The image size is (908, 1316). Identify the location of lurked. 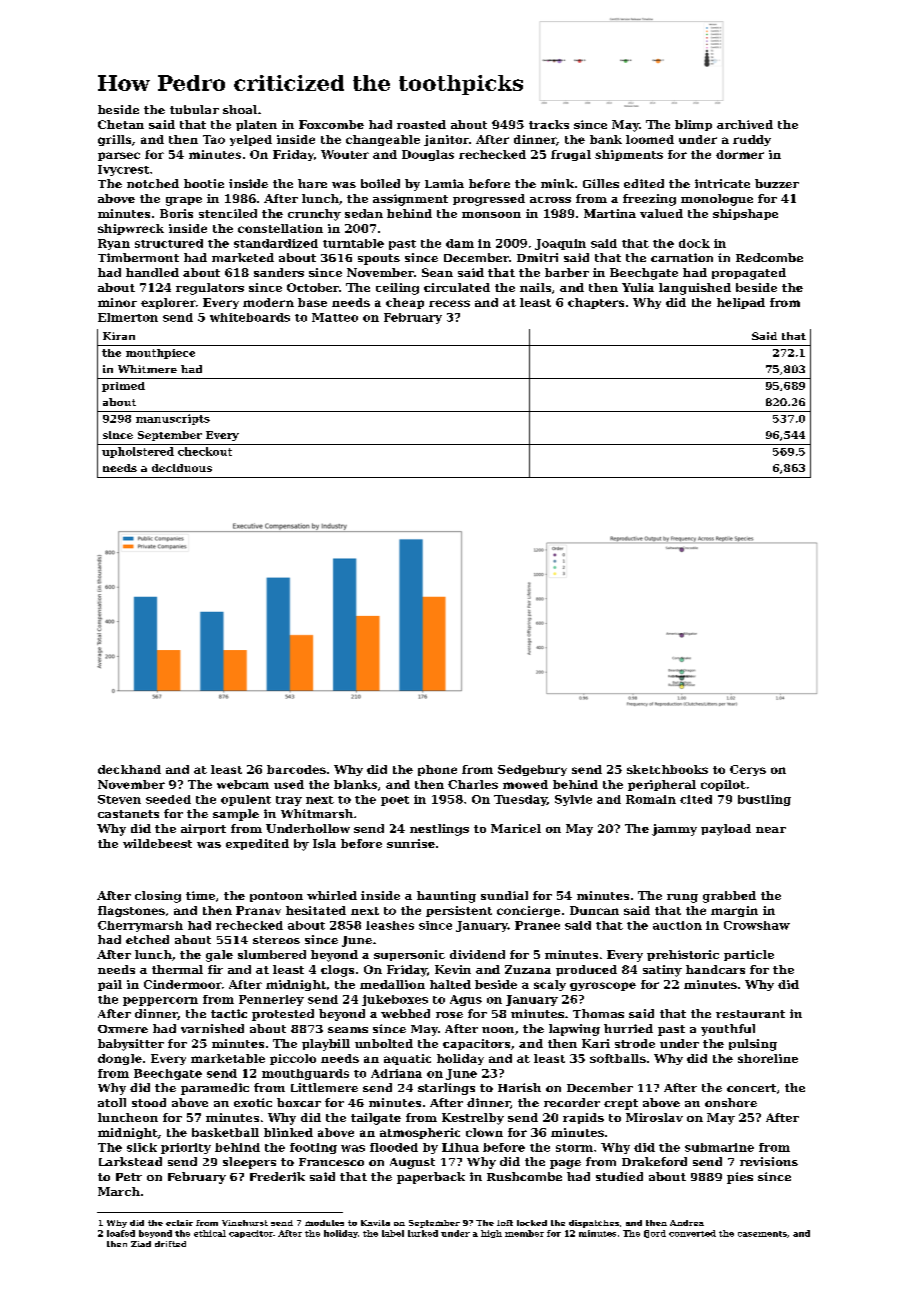
(423, 1233).
